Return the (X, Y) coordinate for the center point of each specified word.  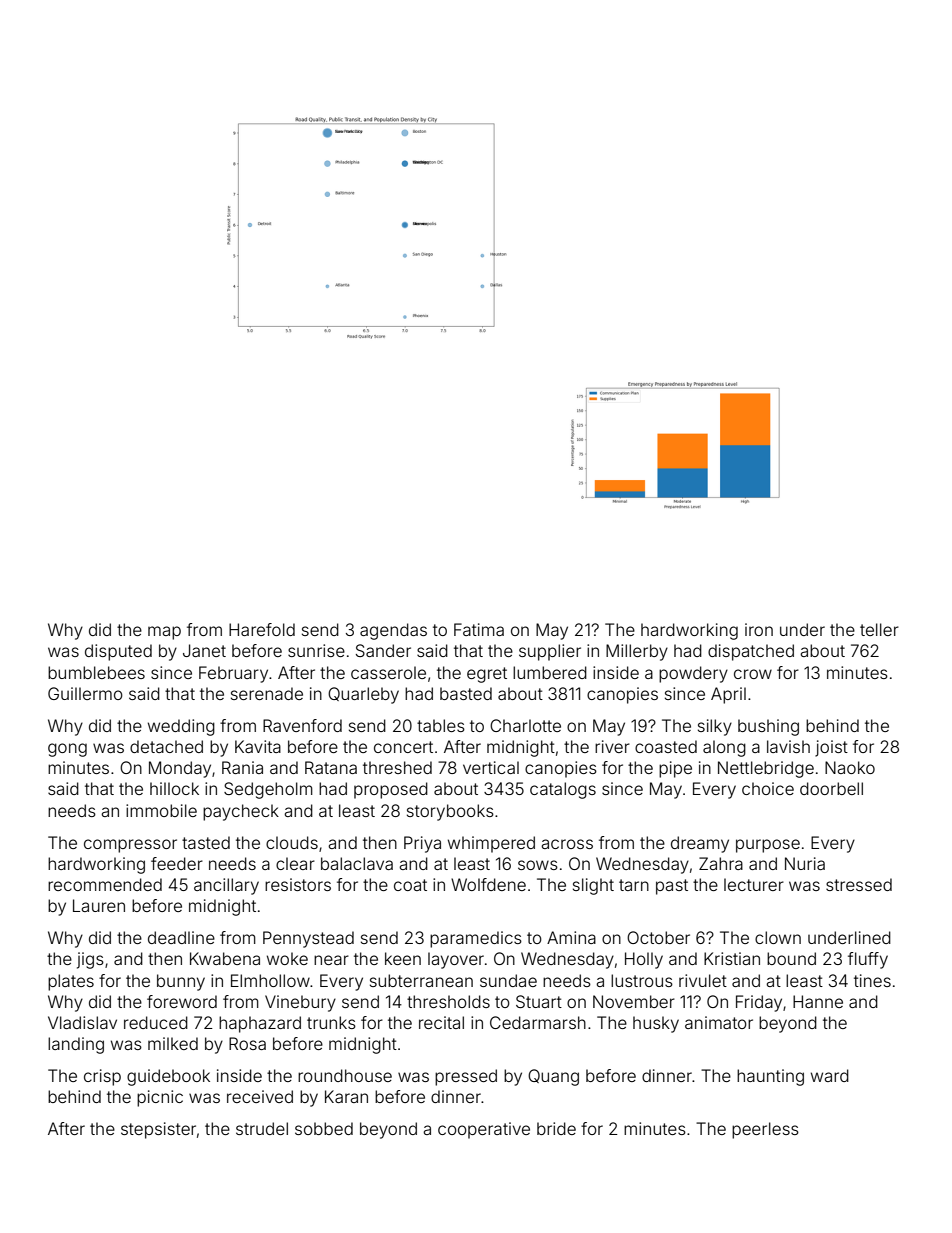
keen (403, 958)
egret (487, 675)
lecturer (754, 884)
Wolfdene (488, 884)
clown (778, 937)
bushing (768, 727)
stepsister (158, 1130)
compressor (130, 846)
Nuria (805, 863)
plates (71, 982)
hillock (174, 788)
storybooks (450, 812)
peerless (765, 1130)
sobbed (324, 1128)
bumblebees (96, 672)
